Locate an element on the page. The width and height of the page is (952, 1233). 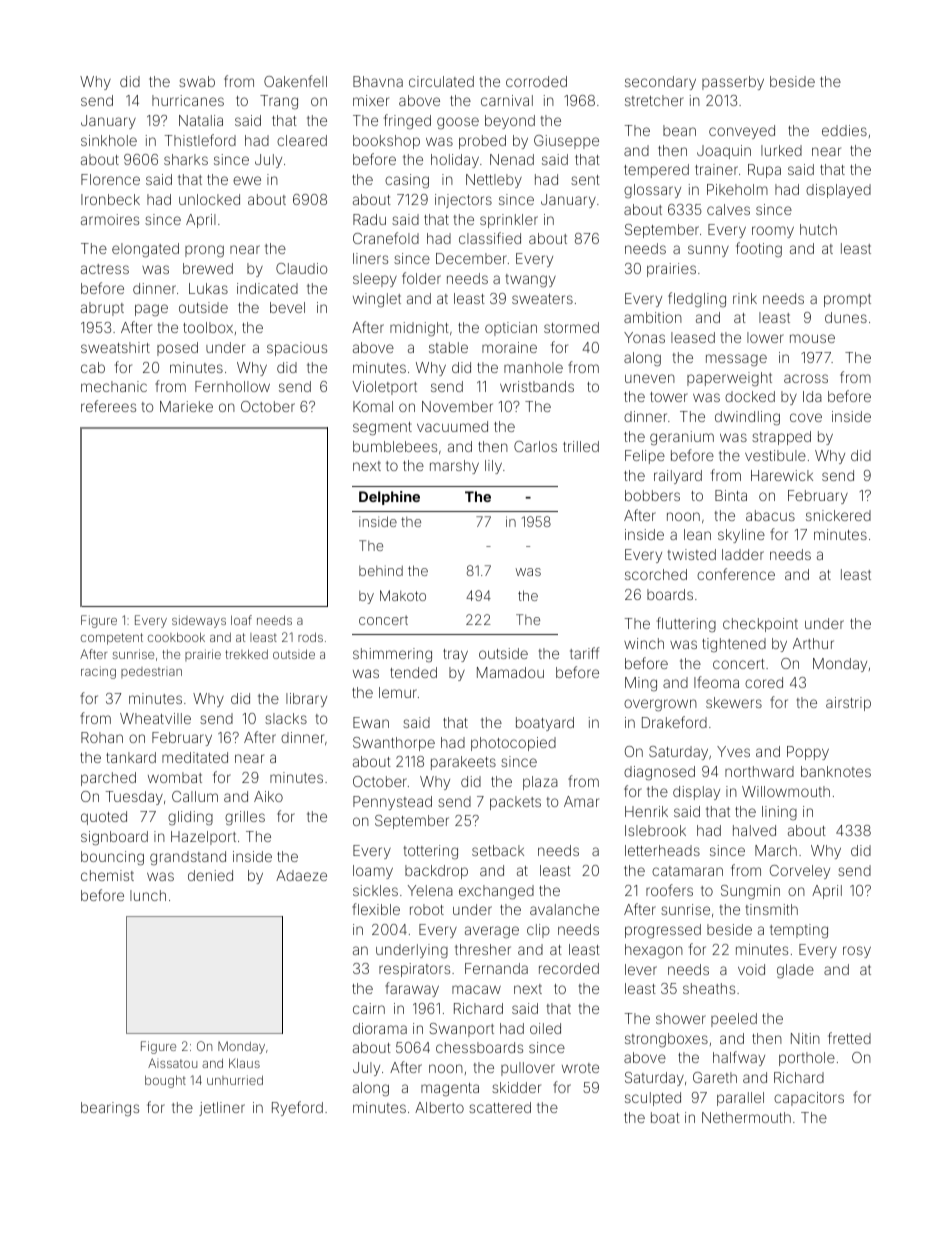
referees is located at coordinates (108, 406).
